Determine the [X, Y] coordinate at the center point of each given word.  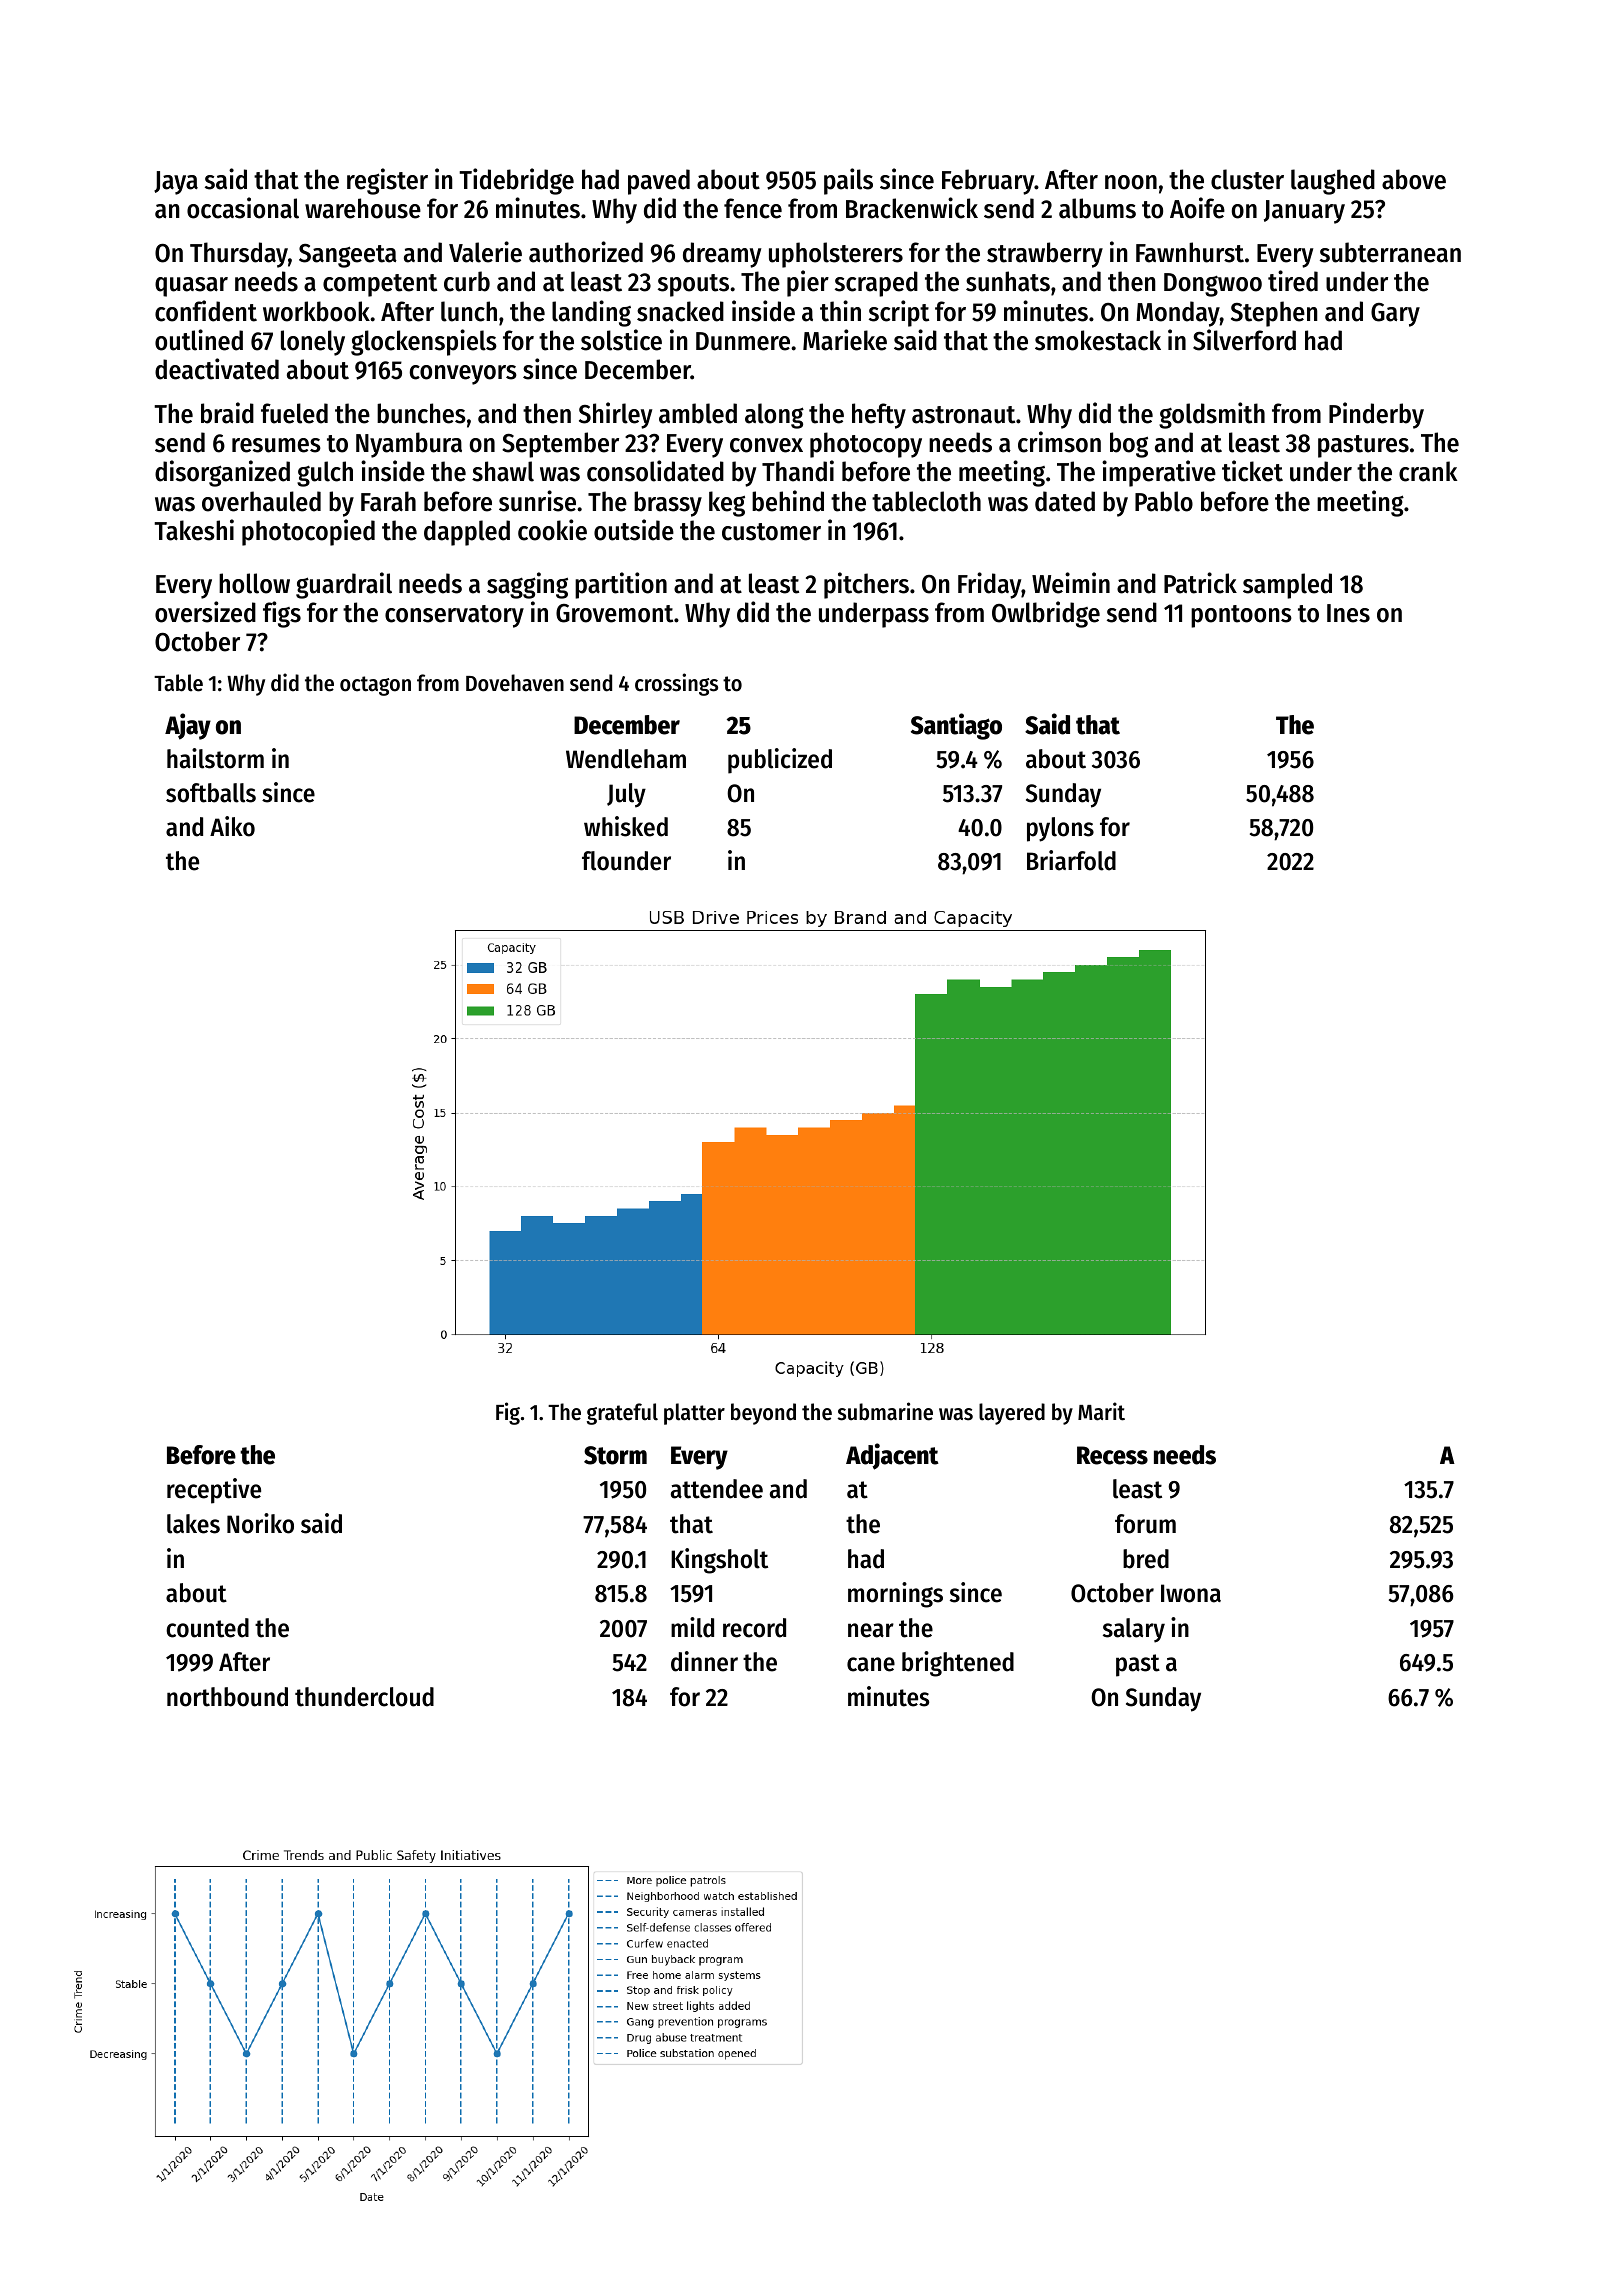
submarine [885, 1411]
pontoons [1241, 616]
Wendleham [626, 759]
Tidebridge [516, 181]
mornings [895, 1595]
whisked [626, 826]
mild [692, 1627]
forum [1145, 1524]
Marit [1101, 1411]
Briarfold [1071, 860]
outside [634, 530]
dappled [467, 533]
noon [1131, 182]
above [1414, 179]
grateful [622, 1414]
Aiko [232, 826]
